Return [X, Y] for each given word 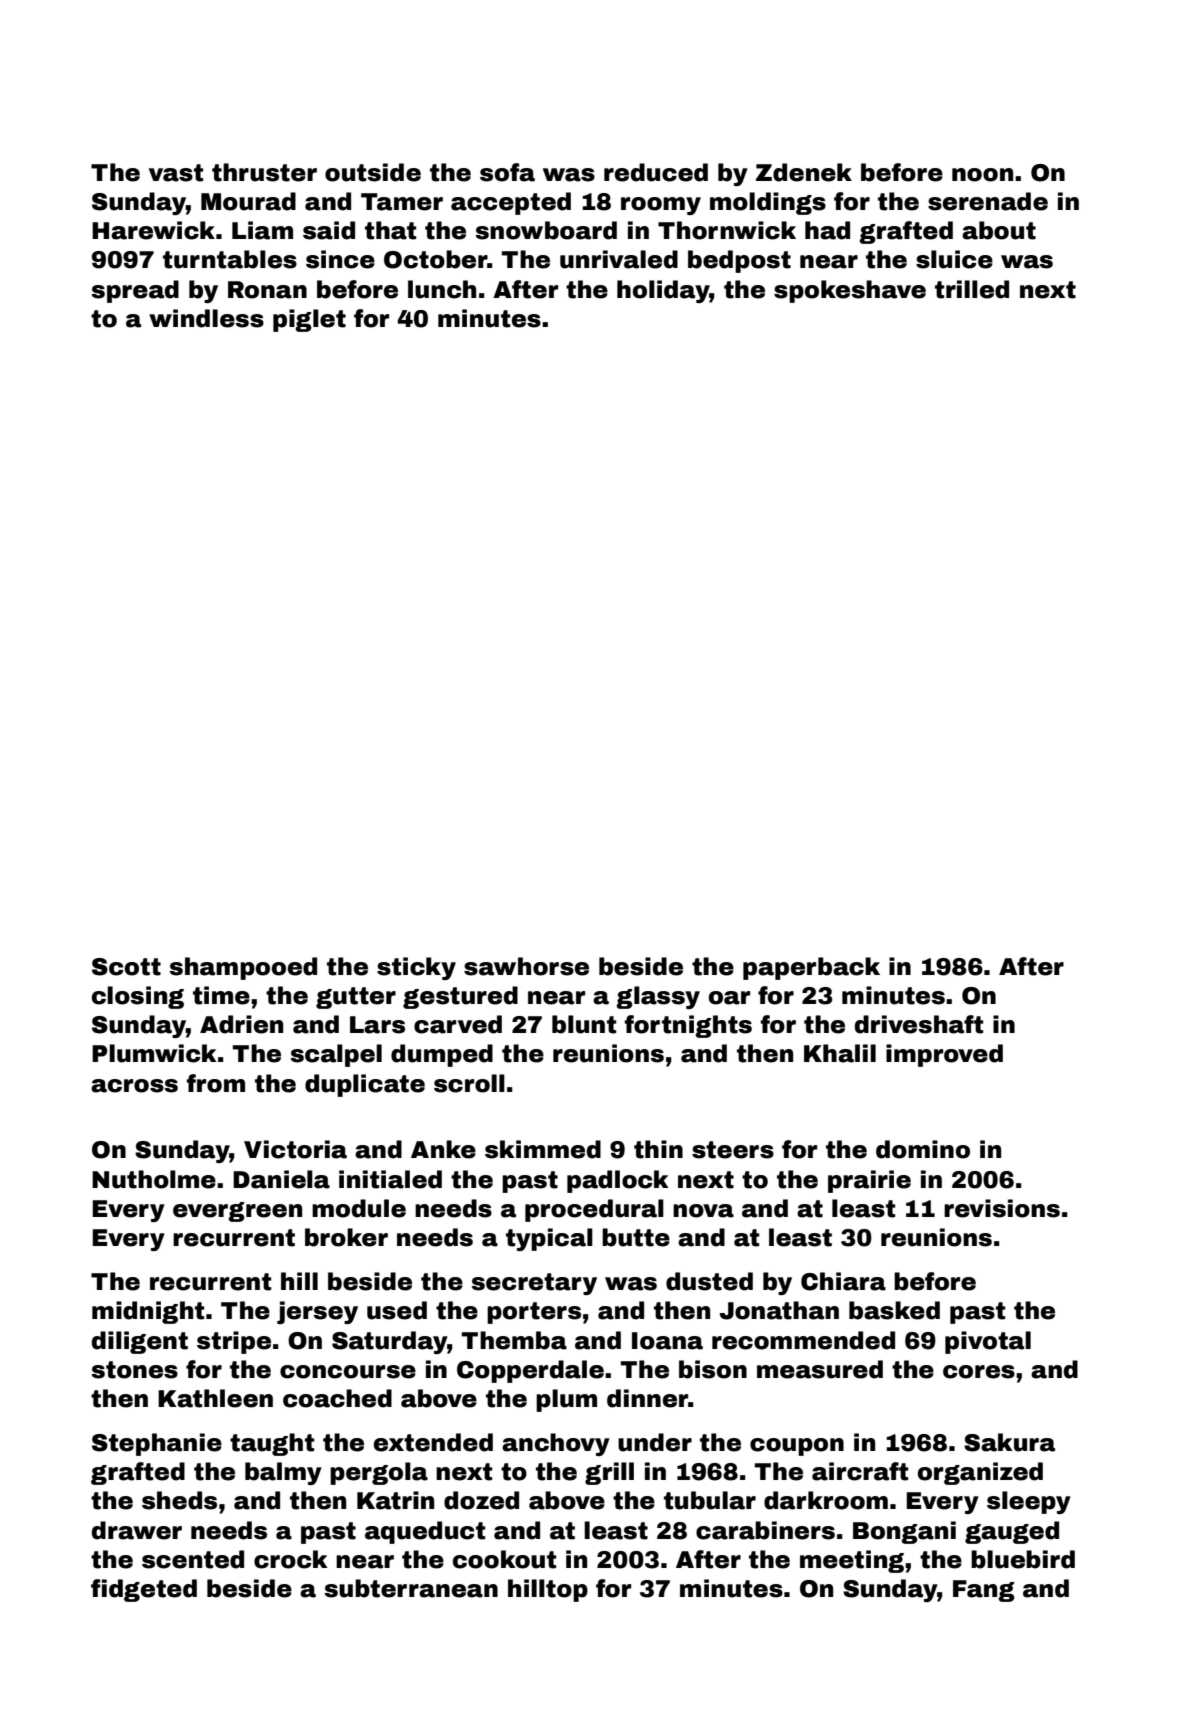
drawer [137, 1530]
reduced [656, 172]
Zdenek [804, 172]
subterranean [411, 1588]
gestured [460, 997]
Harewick [153, 230]
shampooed [243, 968]
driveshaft [919, 1024]
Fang [984, 1591]
